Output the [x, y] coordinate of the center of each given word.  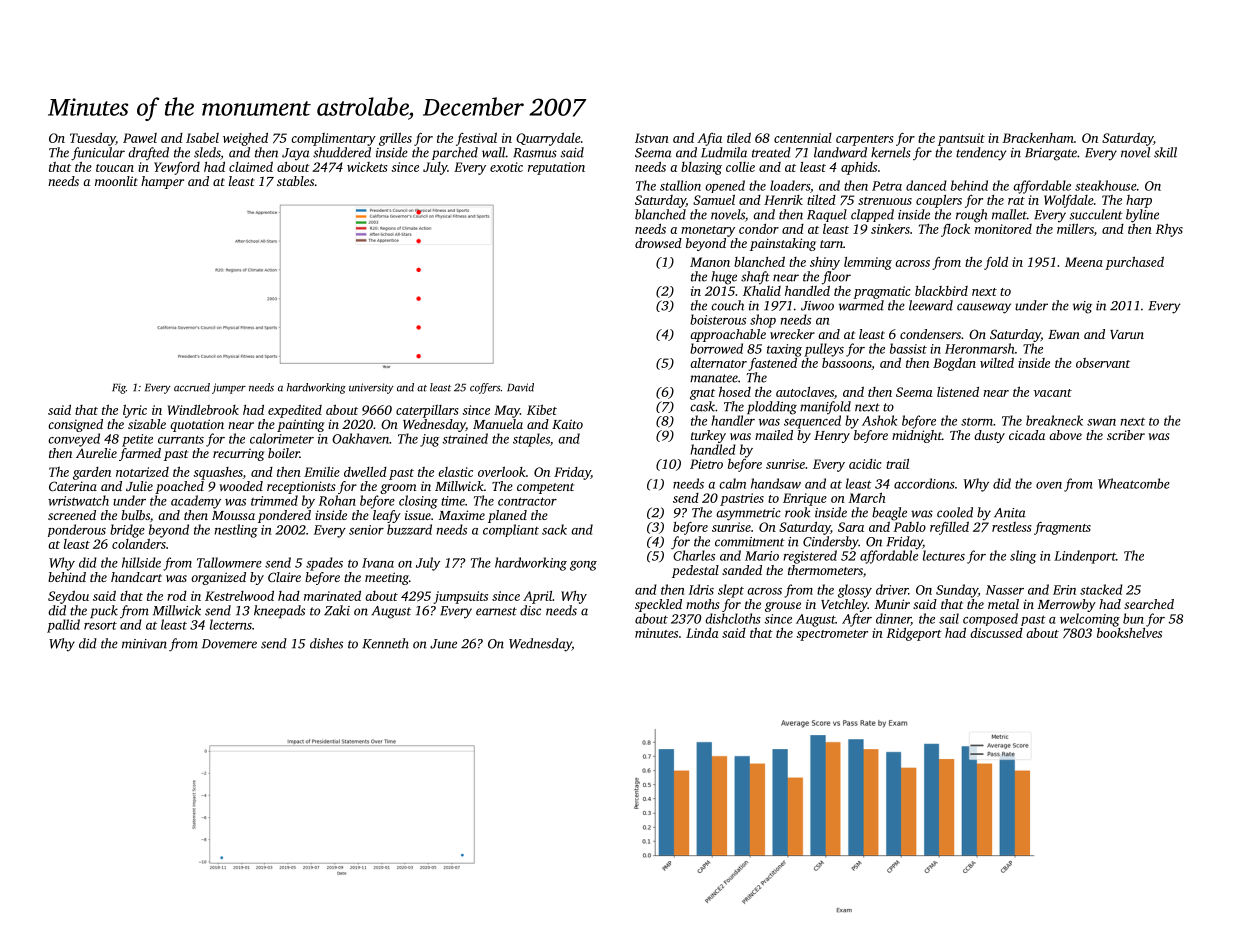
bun [1133, 618]
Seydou [68, 597]
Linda [702, 633]
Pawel [140, 138]
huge [724, 278]
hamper [162, 182]
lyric [135, 411]
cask [702, 406]
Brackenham [1038, 138]
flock [955, 230]
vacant [1053, 393]
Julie [139, 486]
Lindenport [1085, 557]
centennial [803, 138]
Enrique [805, 499]
